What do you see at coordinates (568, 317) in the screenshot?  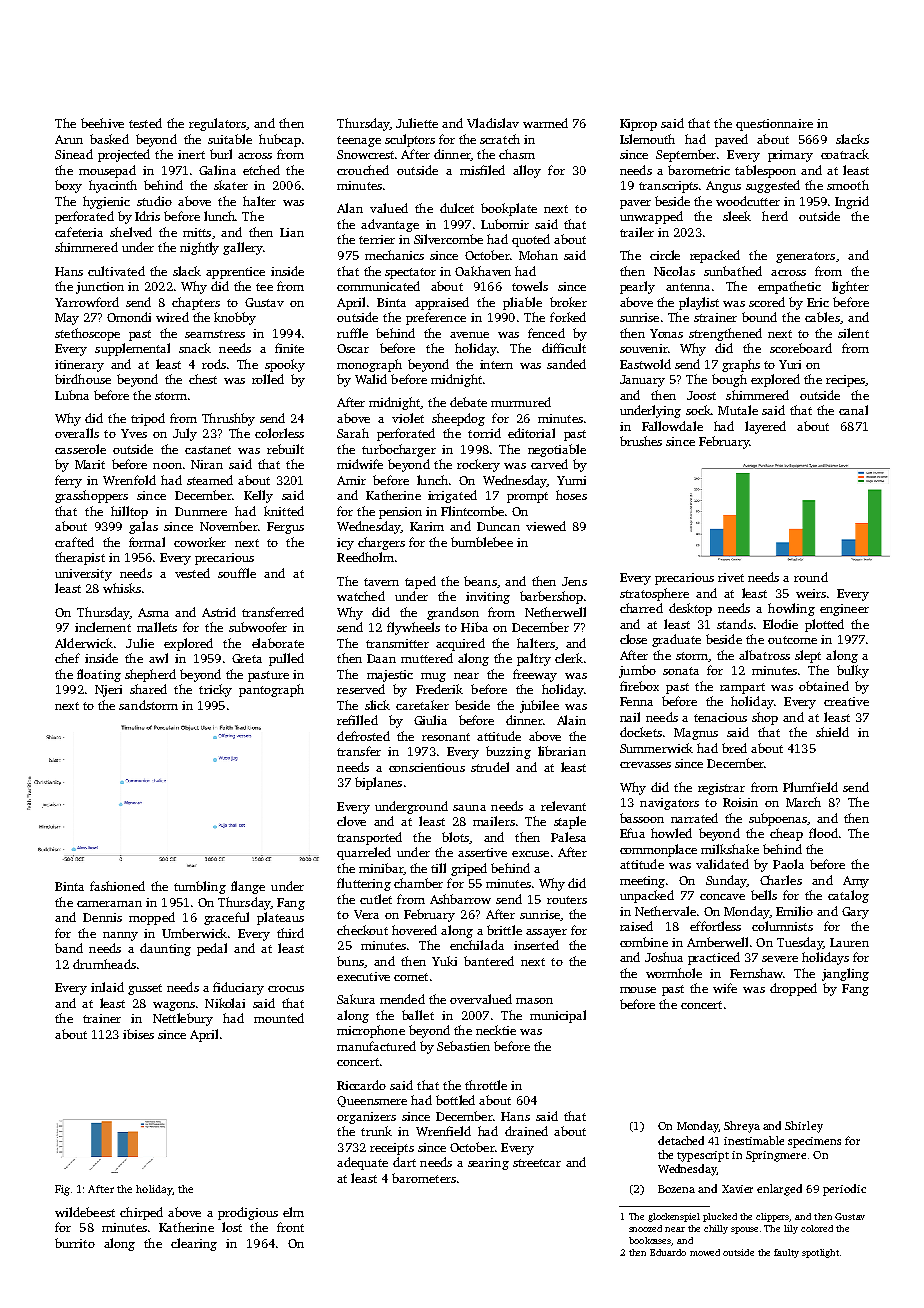 I see `forked` at bounding box center [568, 317].
